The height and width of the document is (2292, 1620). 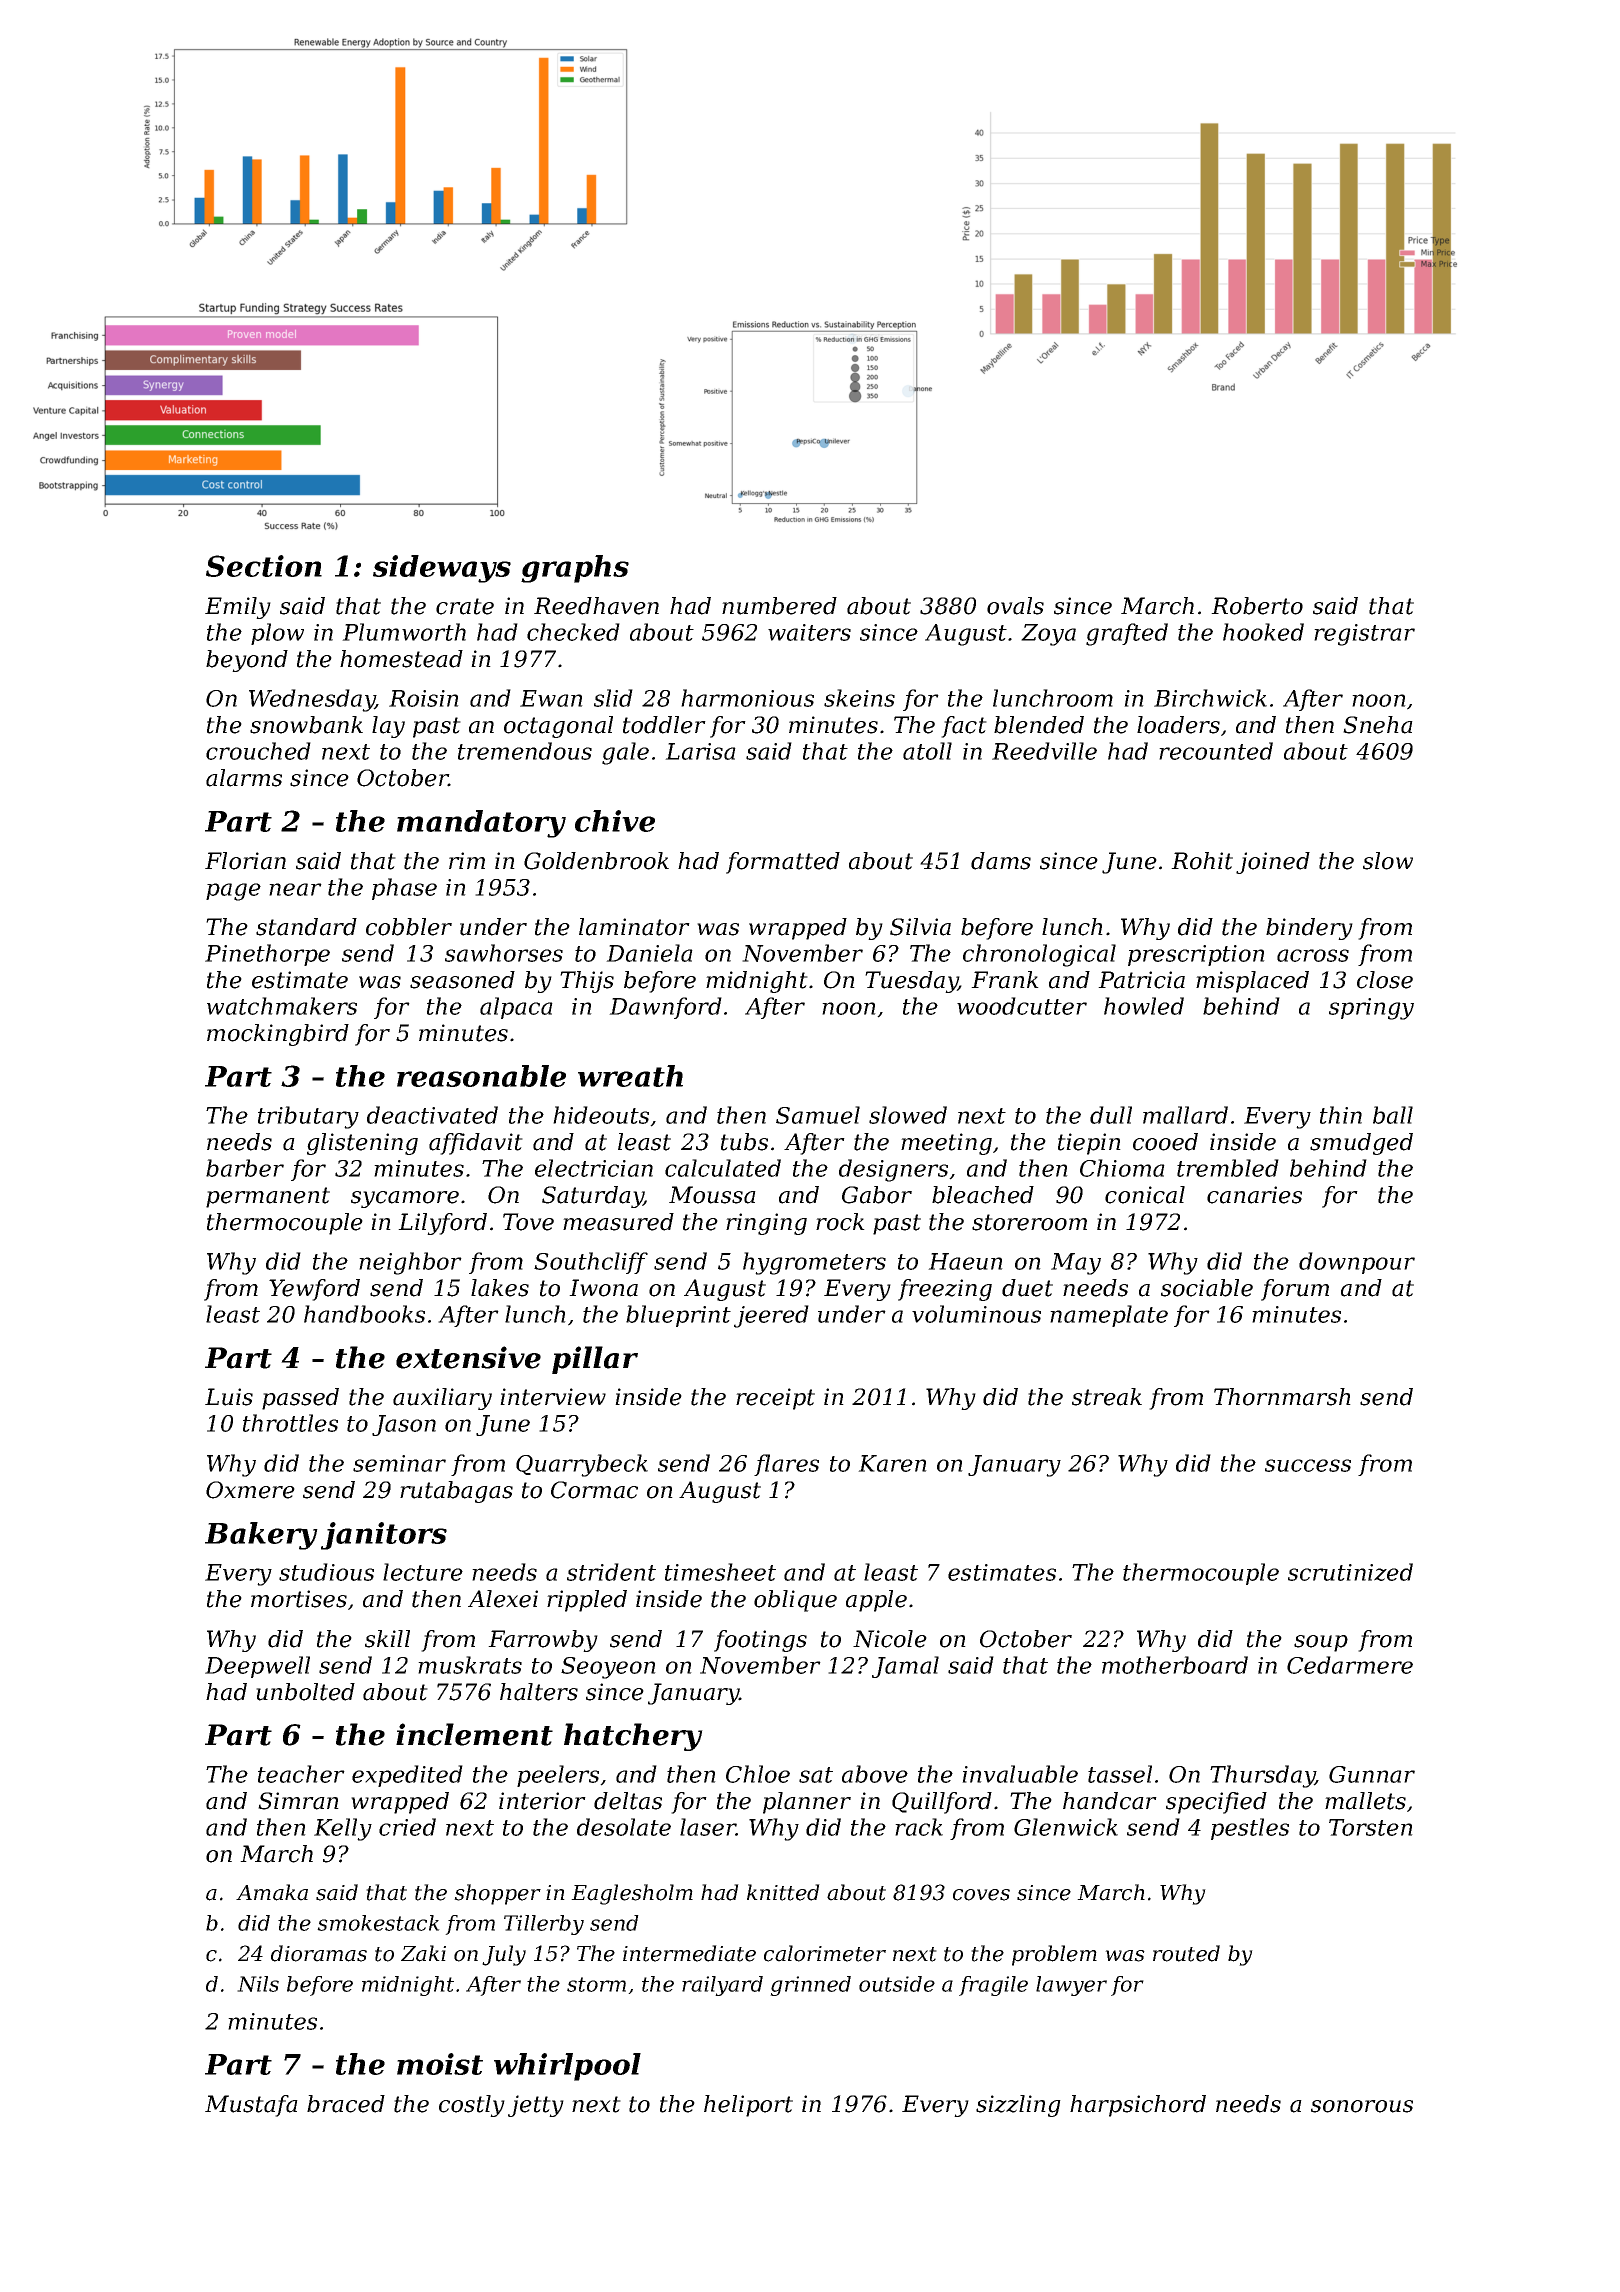 What do you see at coordinates (905, 1667) in the document?
I see `Jamal` at bounding box center [905, 1667].
